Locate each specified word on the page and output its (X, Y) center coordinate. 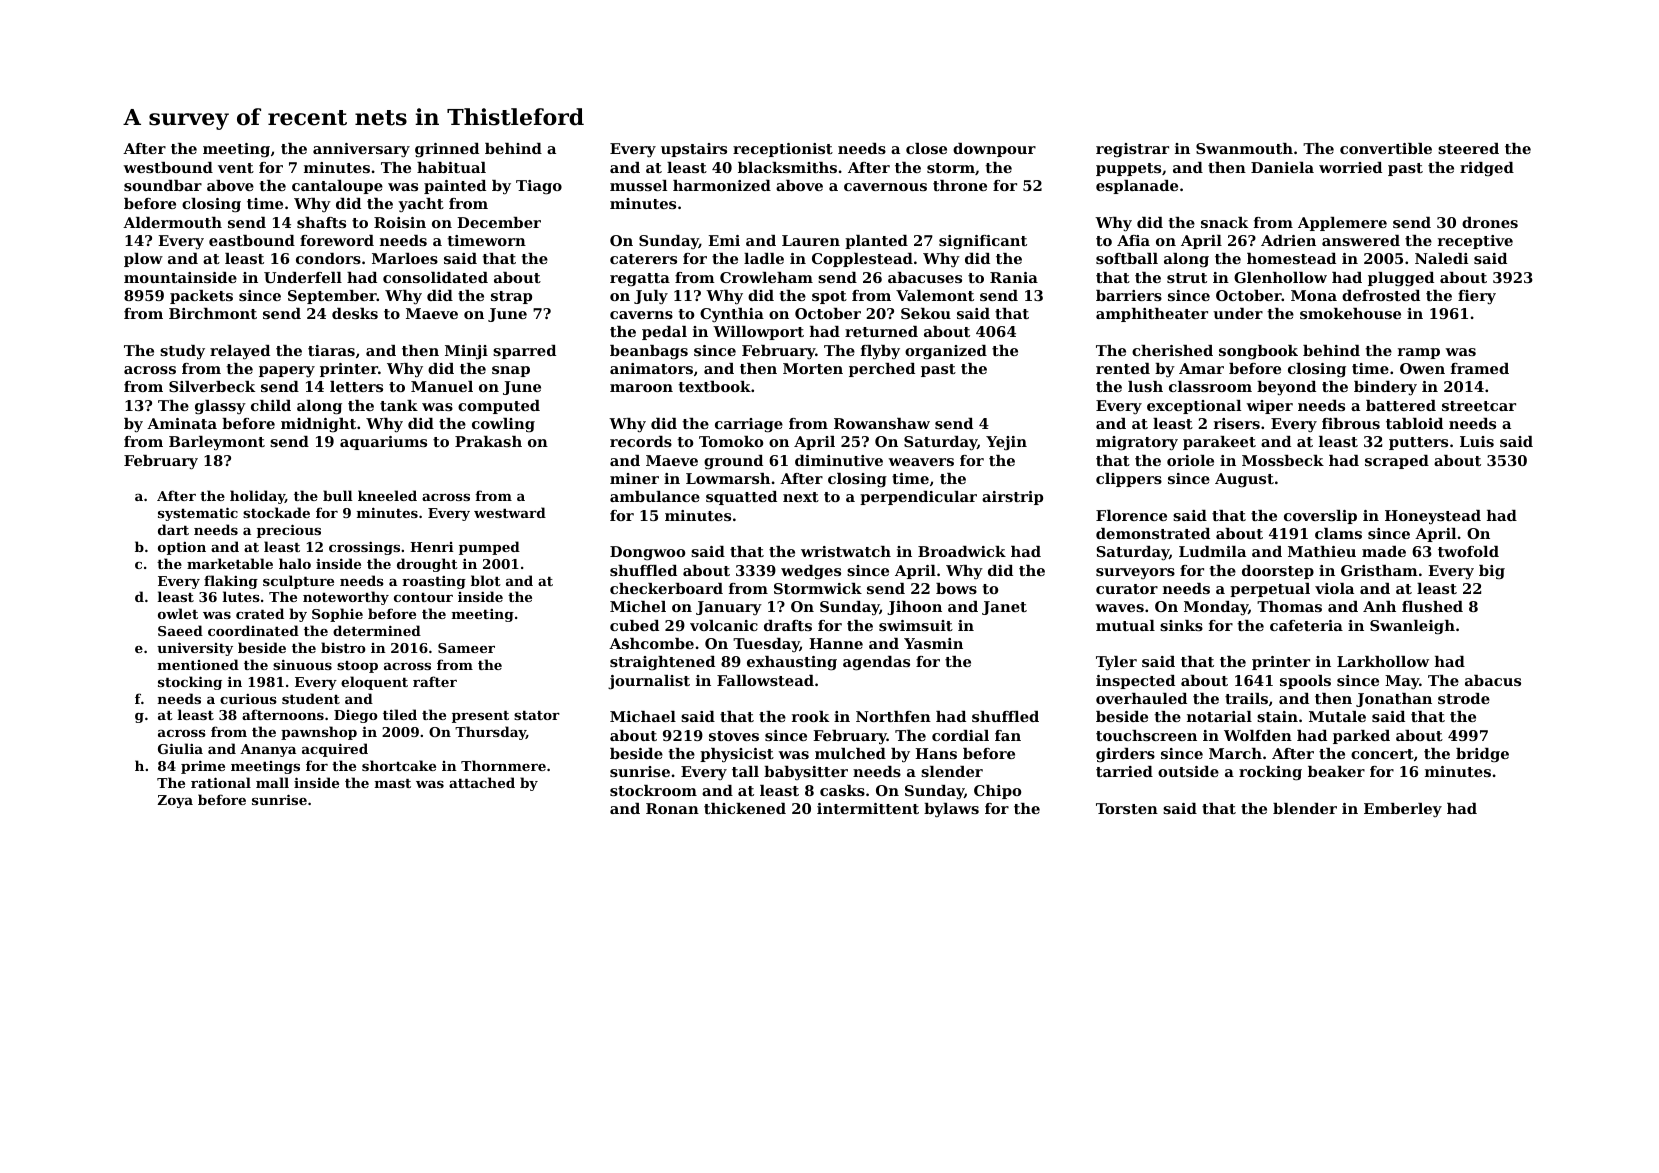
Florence (1131, 515)
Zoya (175, 801)
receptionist (783, 150)
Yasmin (933, 643)
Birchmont (213, 313)
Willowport (758, 333)
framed (1480, 368)
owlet (178, 613)
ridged (1487, 169)
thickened (745, 808)
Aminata (182, 423)
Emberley (1403, 810)
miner (634, 478)
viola (1334, 588)
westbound (168, 167)
